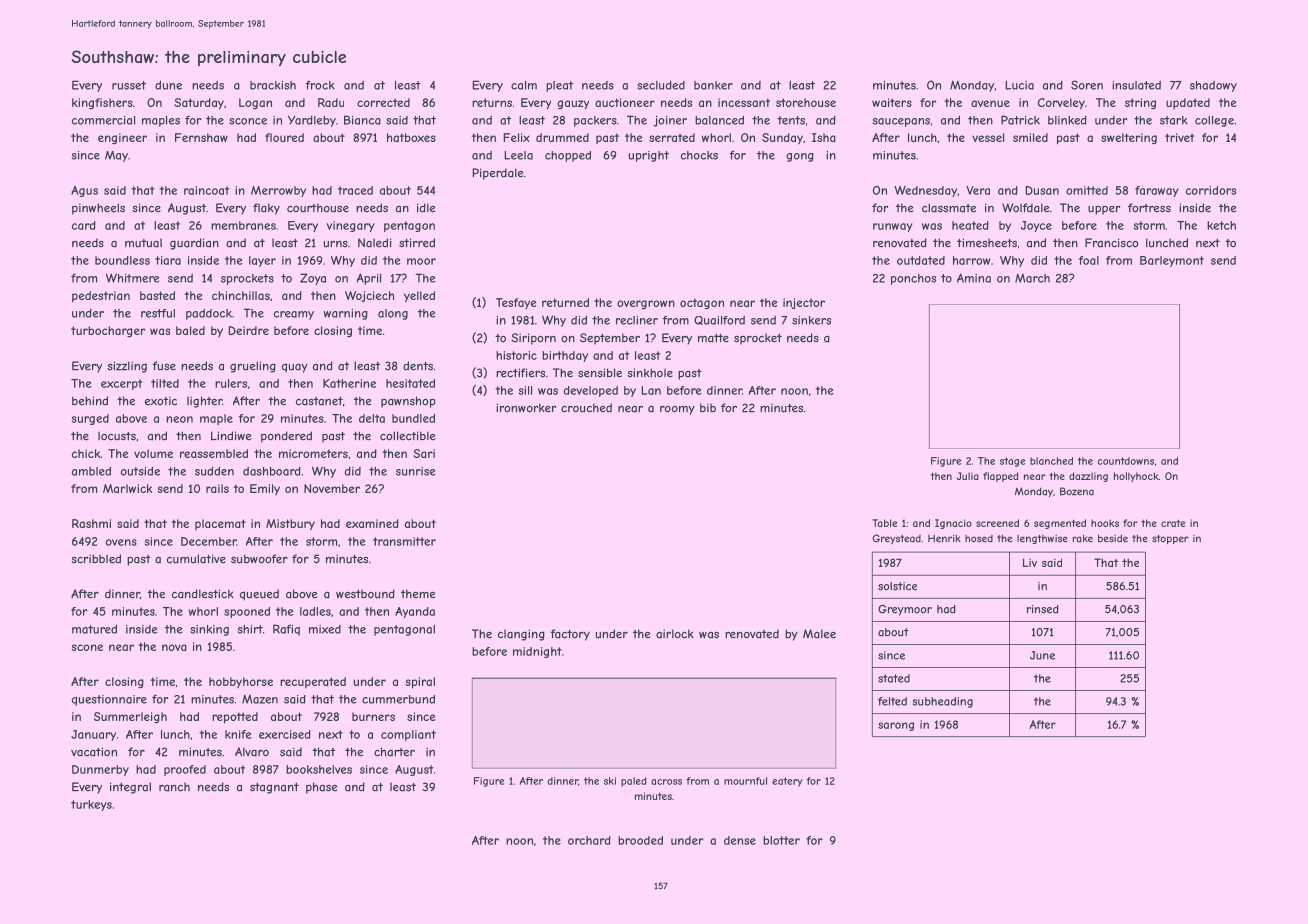  I want to click on joiner, so click(670, 121).
